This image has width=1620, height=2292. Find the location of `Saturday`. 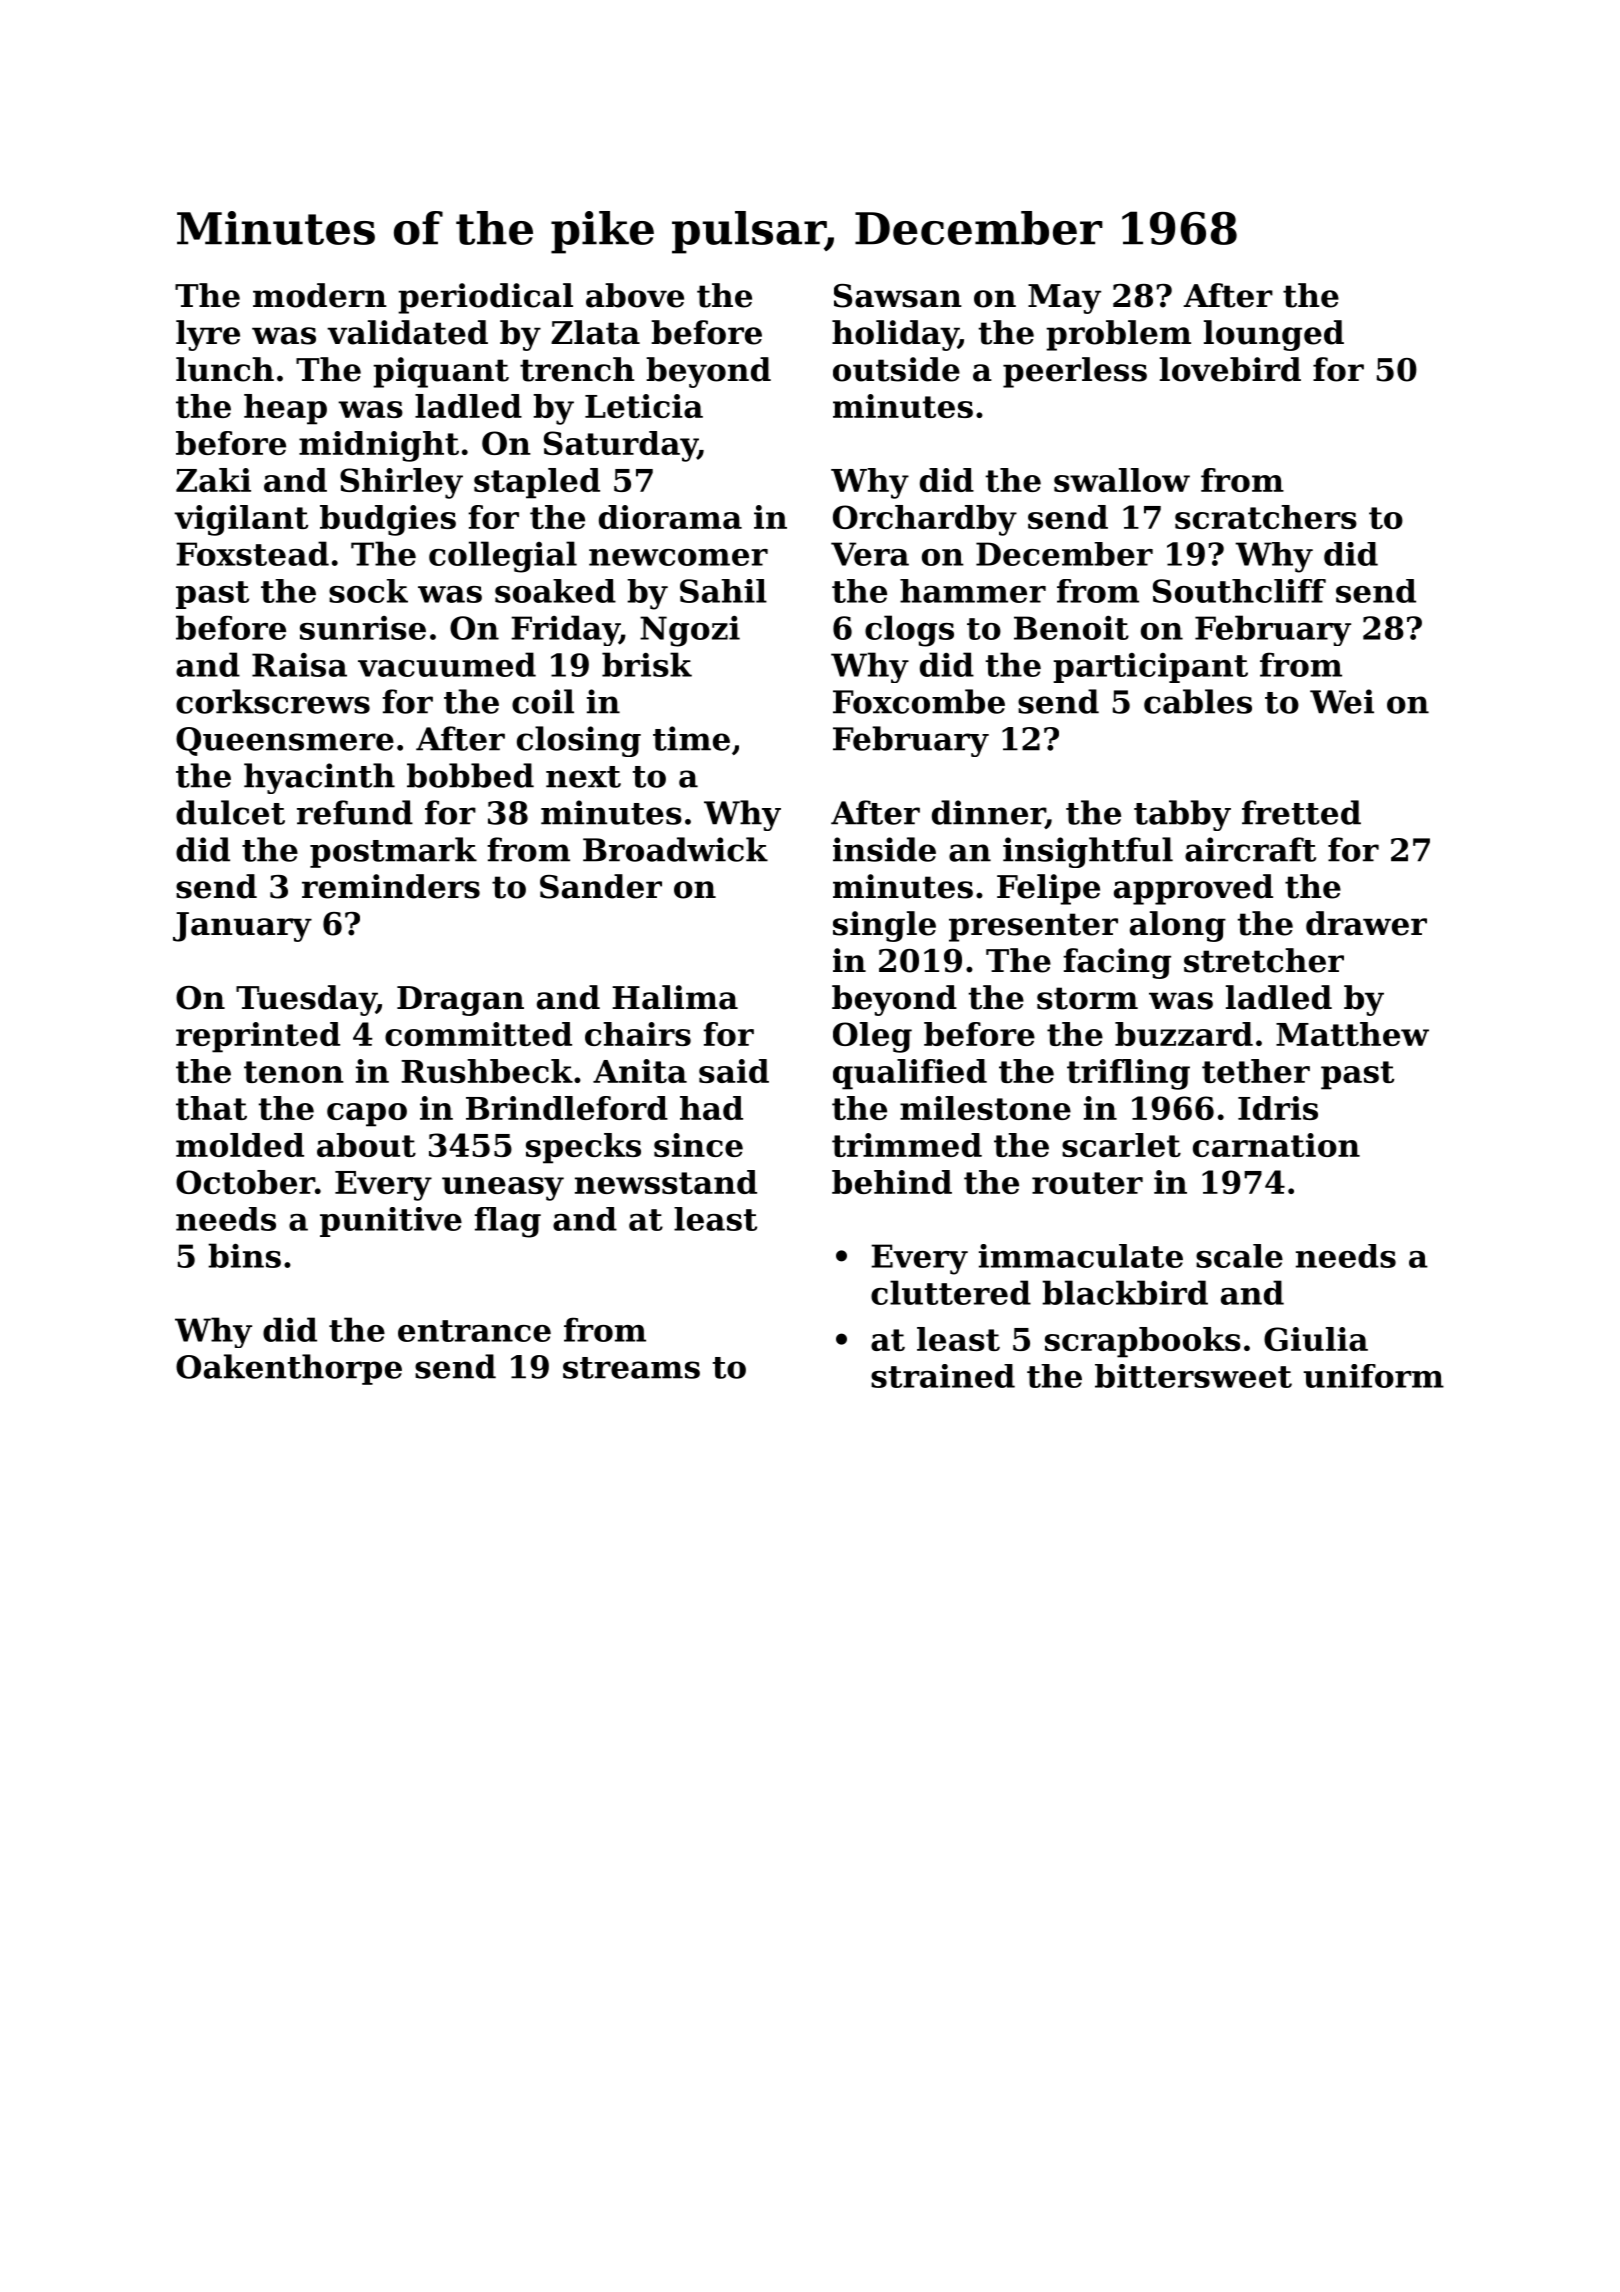

Saturday is located at coordinates (621, 446).
